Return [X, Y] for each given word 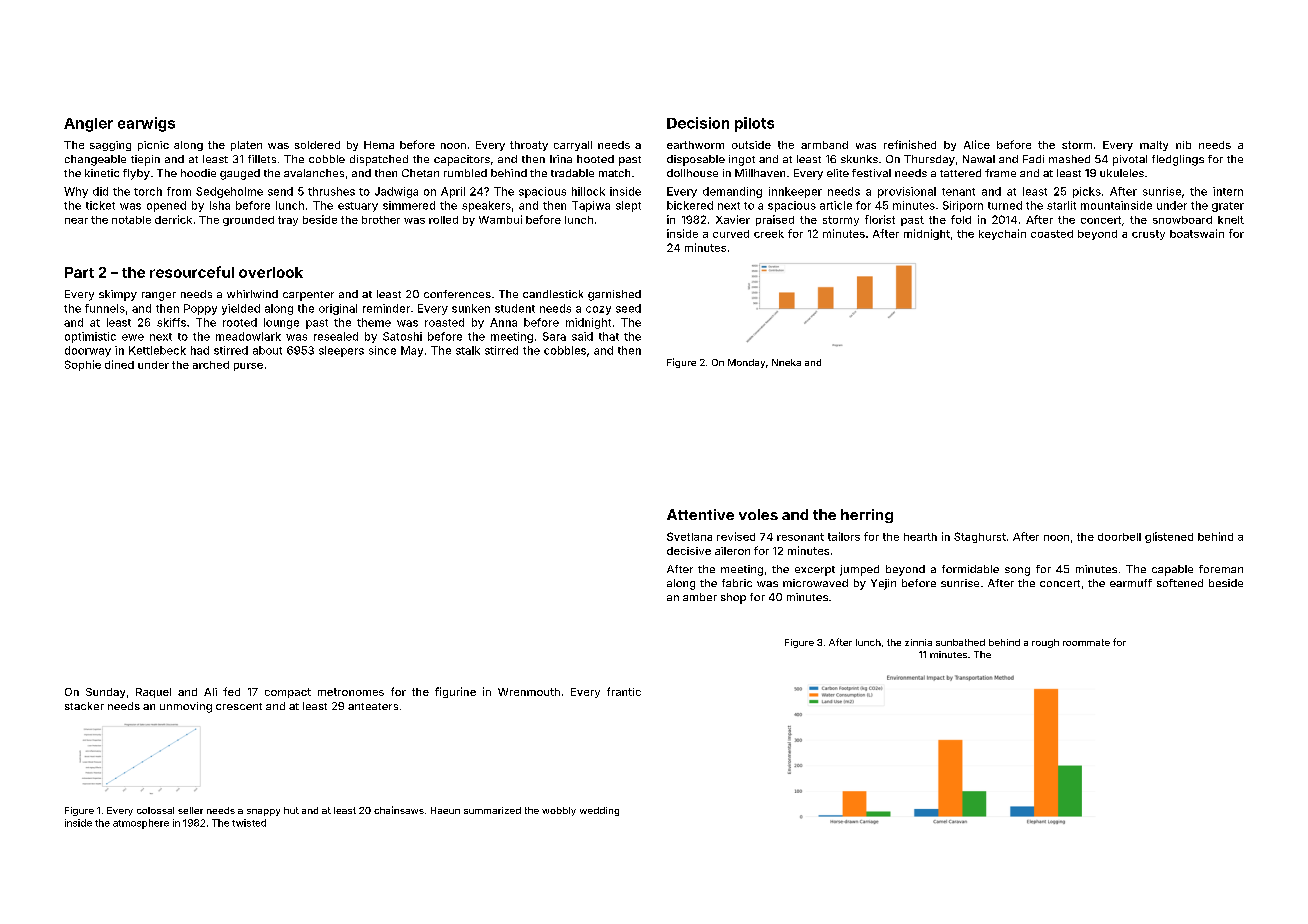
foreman [1221, 569]
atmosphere [141, 824]
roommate [1086, 642]
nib [1183, 145]
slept [628, 206]
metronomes [351, 692]
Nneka [786, 362]
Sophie [83, 365]
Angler [88, 125]
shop [733, 598]
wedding [599, 811]
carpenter [308, 296]
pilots [754, 124]
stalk [468, 350]
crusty [1148, 235]
